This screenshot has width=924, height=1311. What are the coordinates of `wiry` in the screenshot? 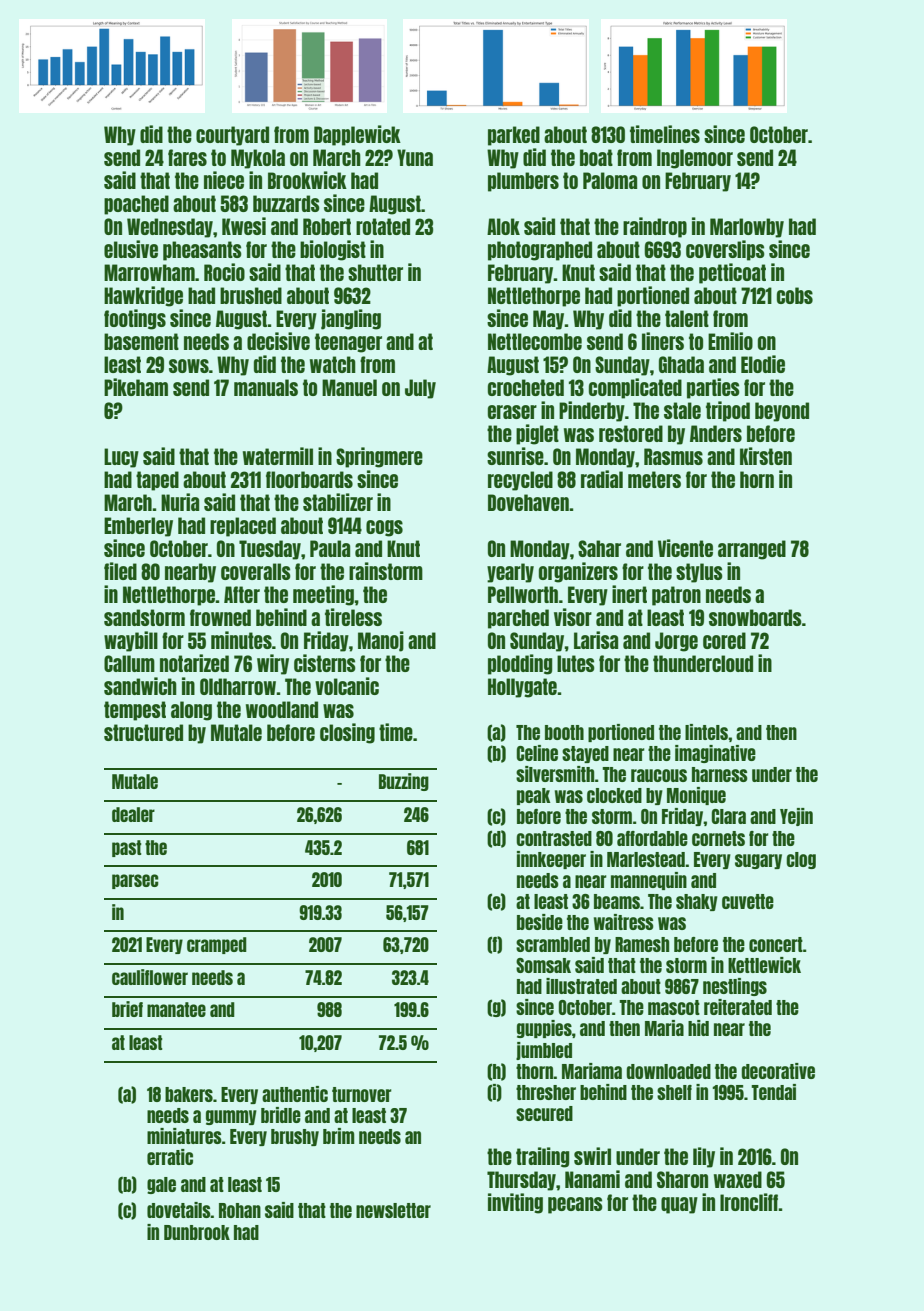 It's located at (273, 664).
